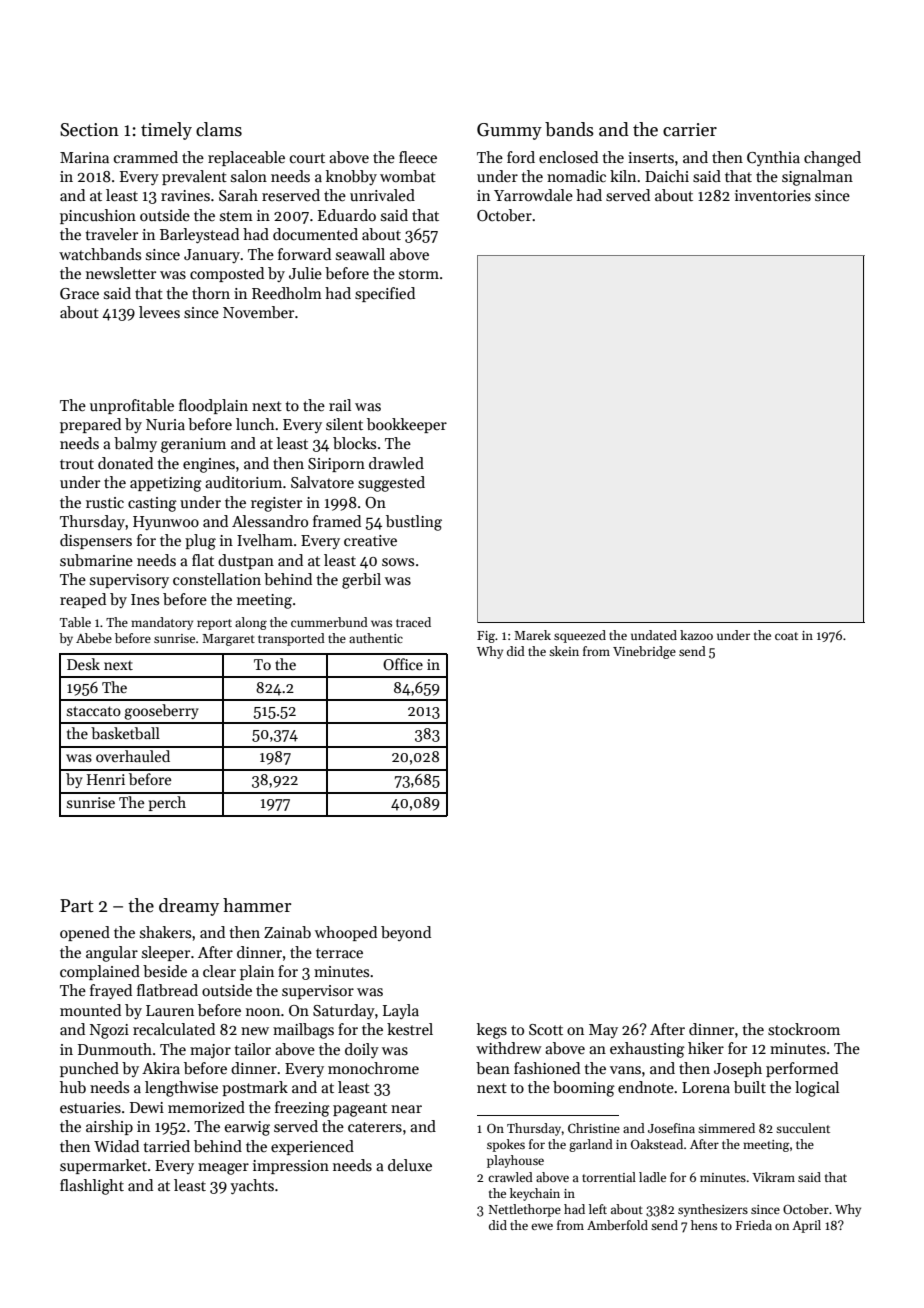 The image size is (924, 1308). I want to click on mandatory, so click(162, 623).
